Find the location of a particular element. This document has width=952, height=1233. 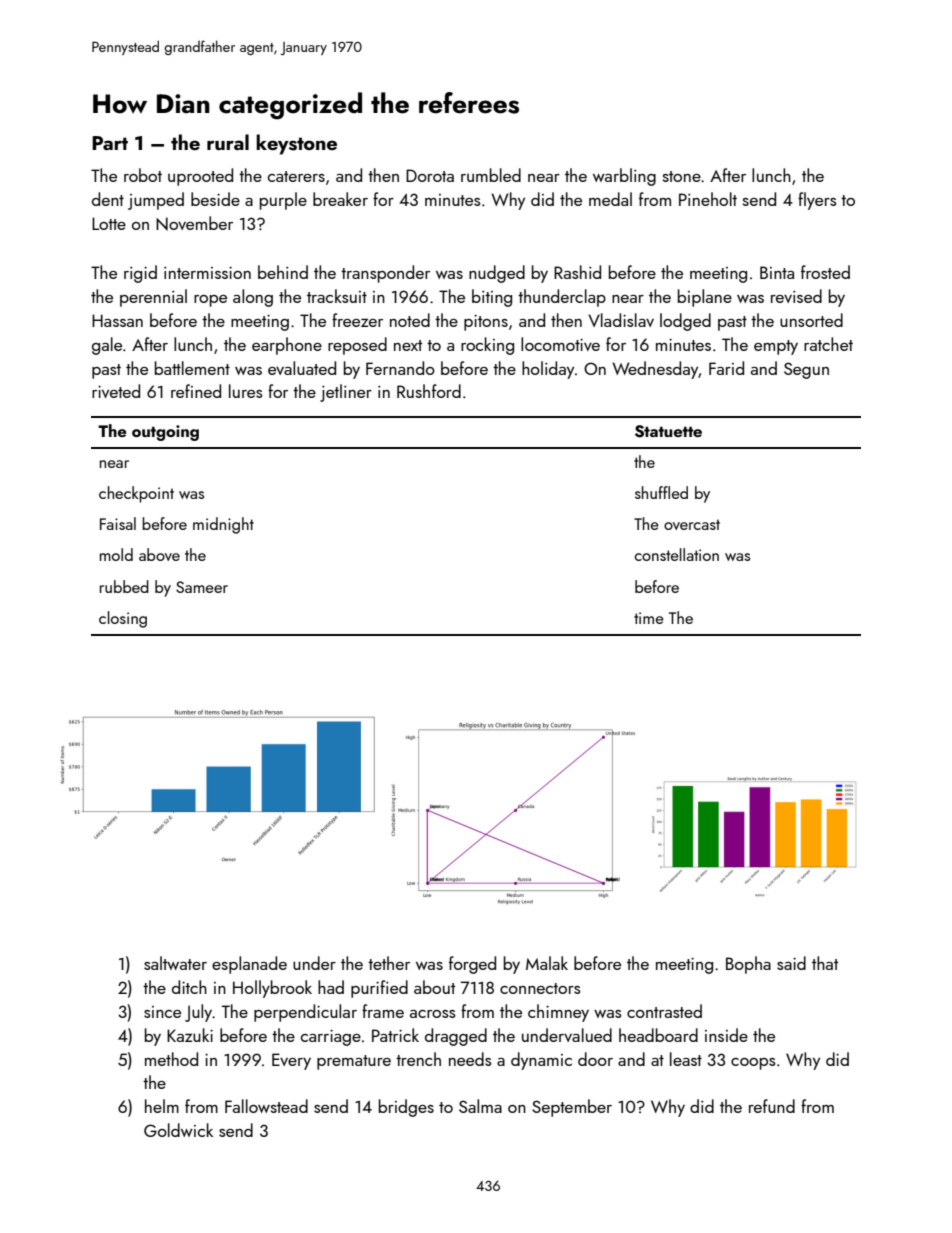

time is located at coordinates (649, 618).
